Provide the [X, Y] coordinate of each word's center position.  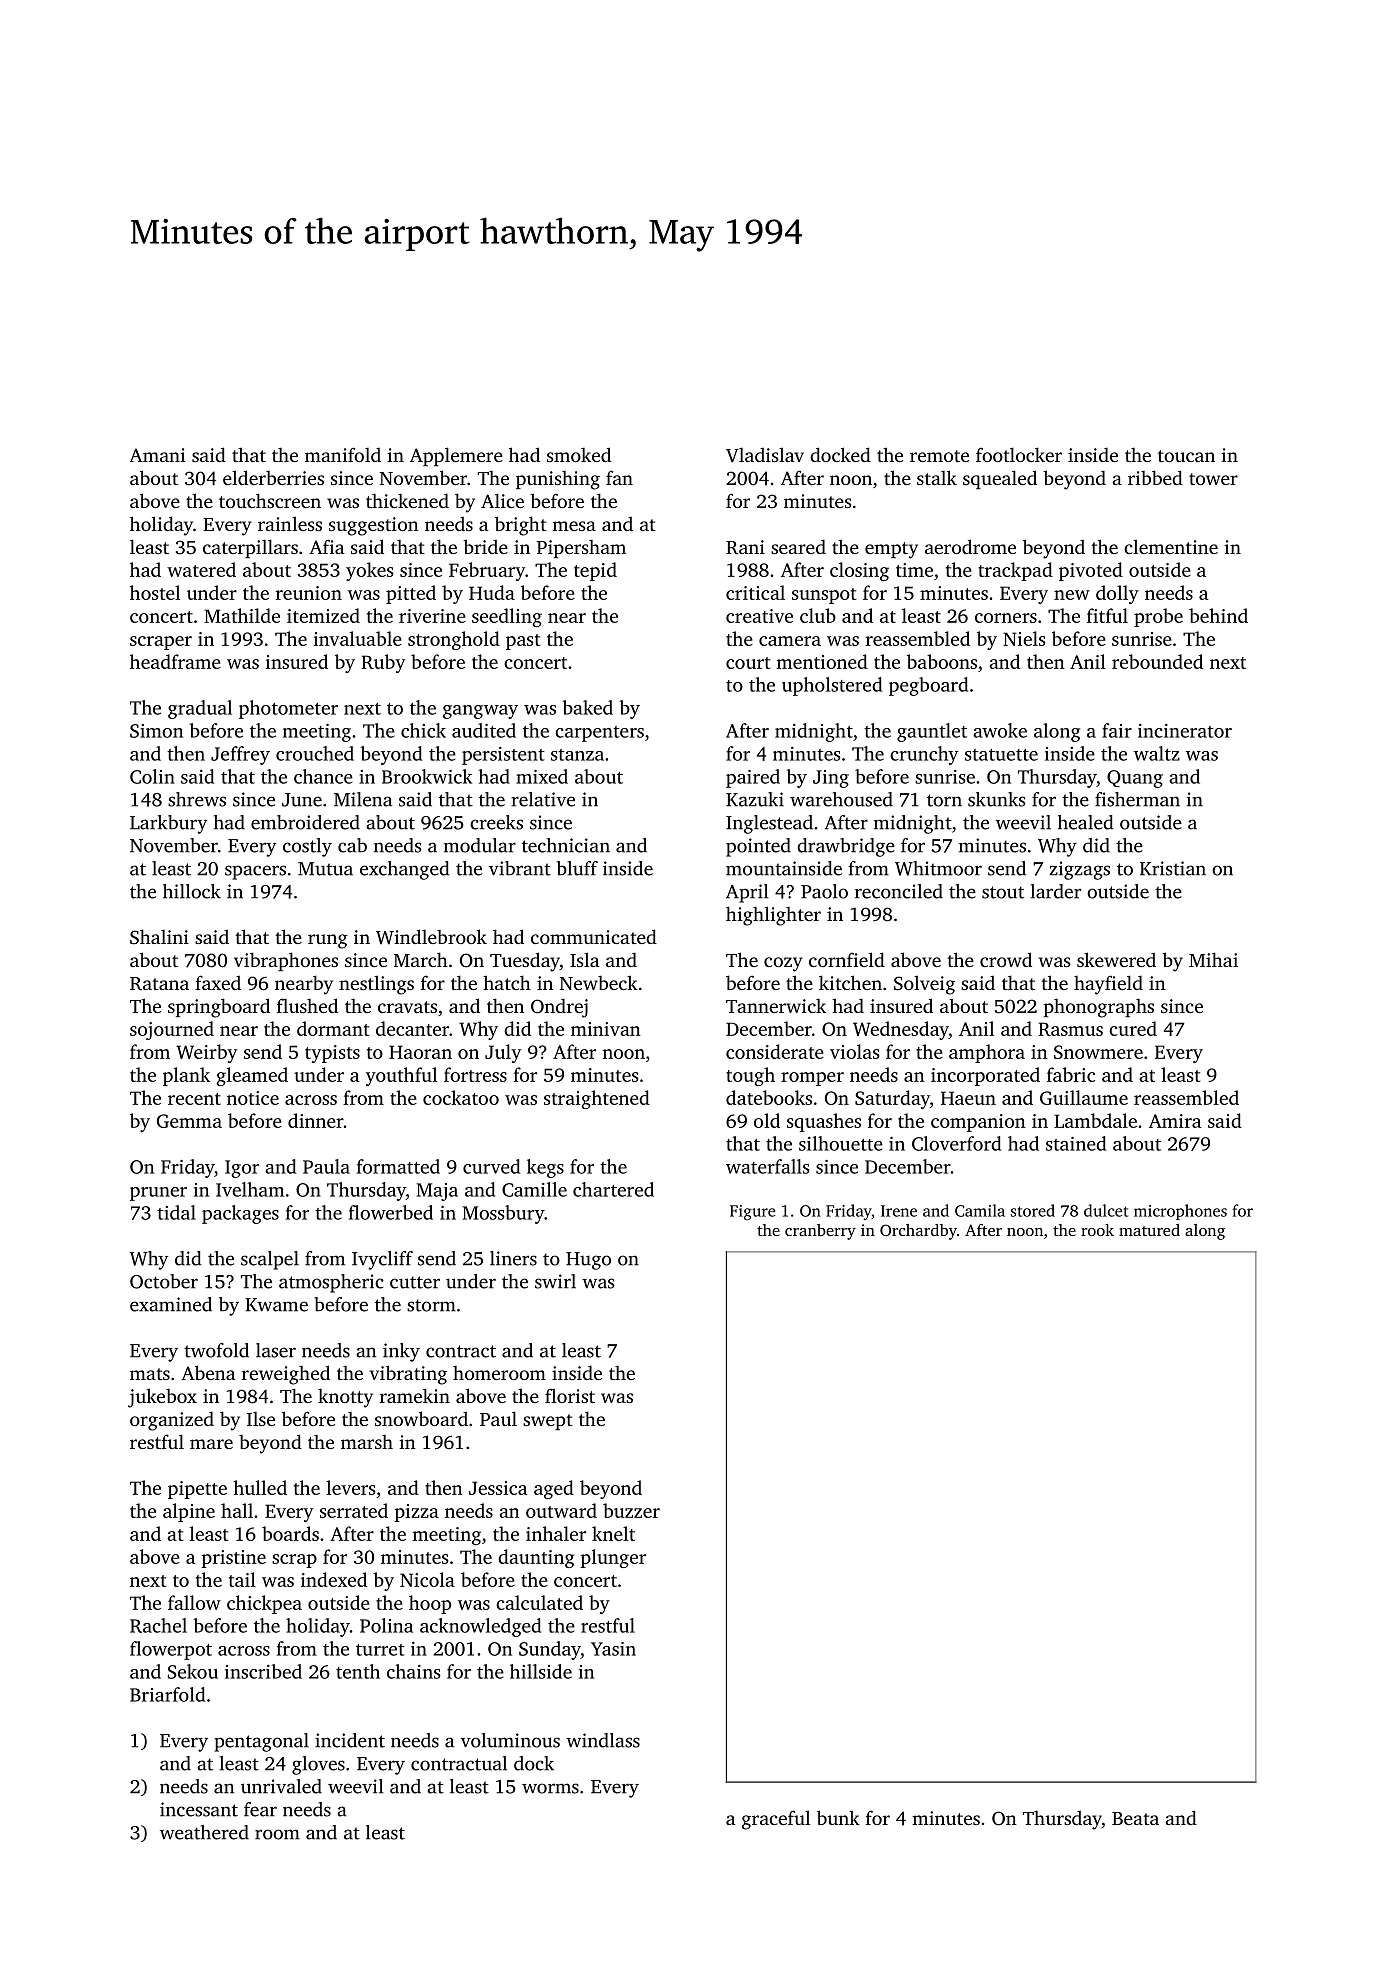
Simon [156, 731]
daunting [536, 1558]
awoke [1000, 730]
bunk [838, 1817]
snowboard [421, 1418]
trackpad [1015, 571]
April [747, 893]
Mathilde [242, 615]
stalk [937, 477]
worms [550, 1788]
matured [1149, 1230]
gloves [318, 1765]
